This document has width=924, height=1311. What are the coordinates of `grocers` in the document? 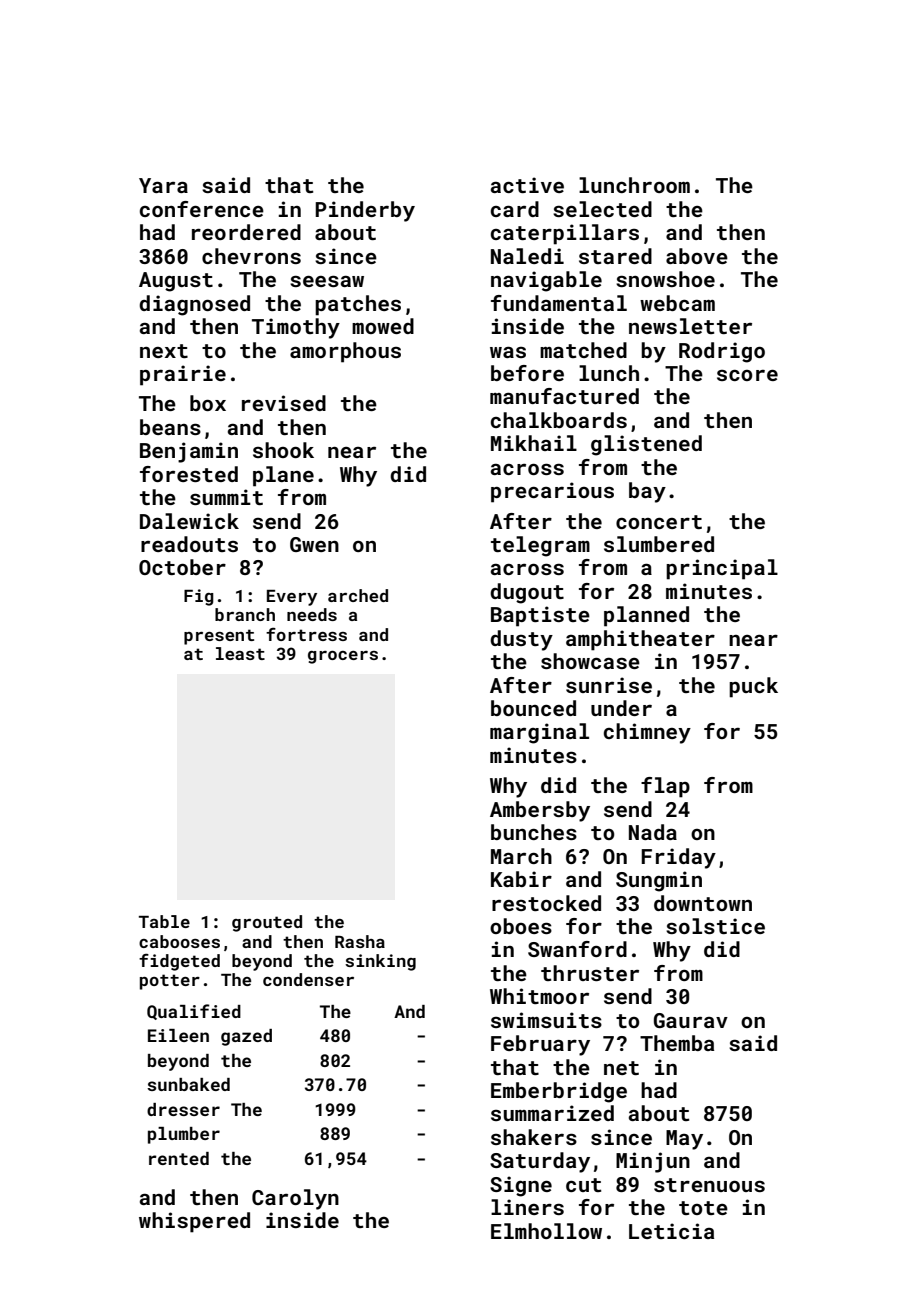 It's located at (343, 657).
